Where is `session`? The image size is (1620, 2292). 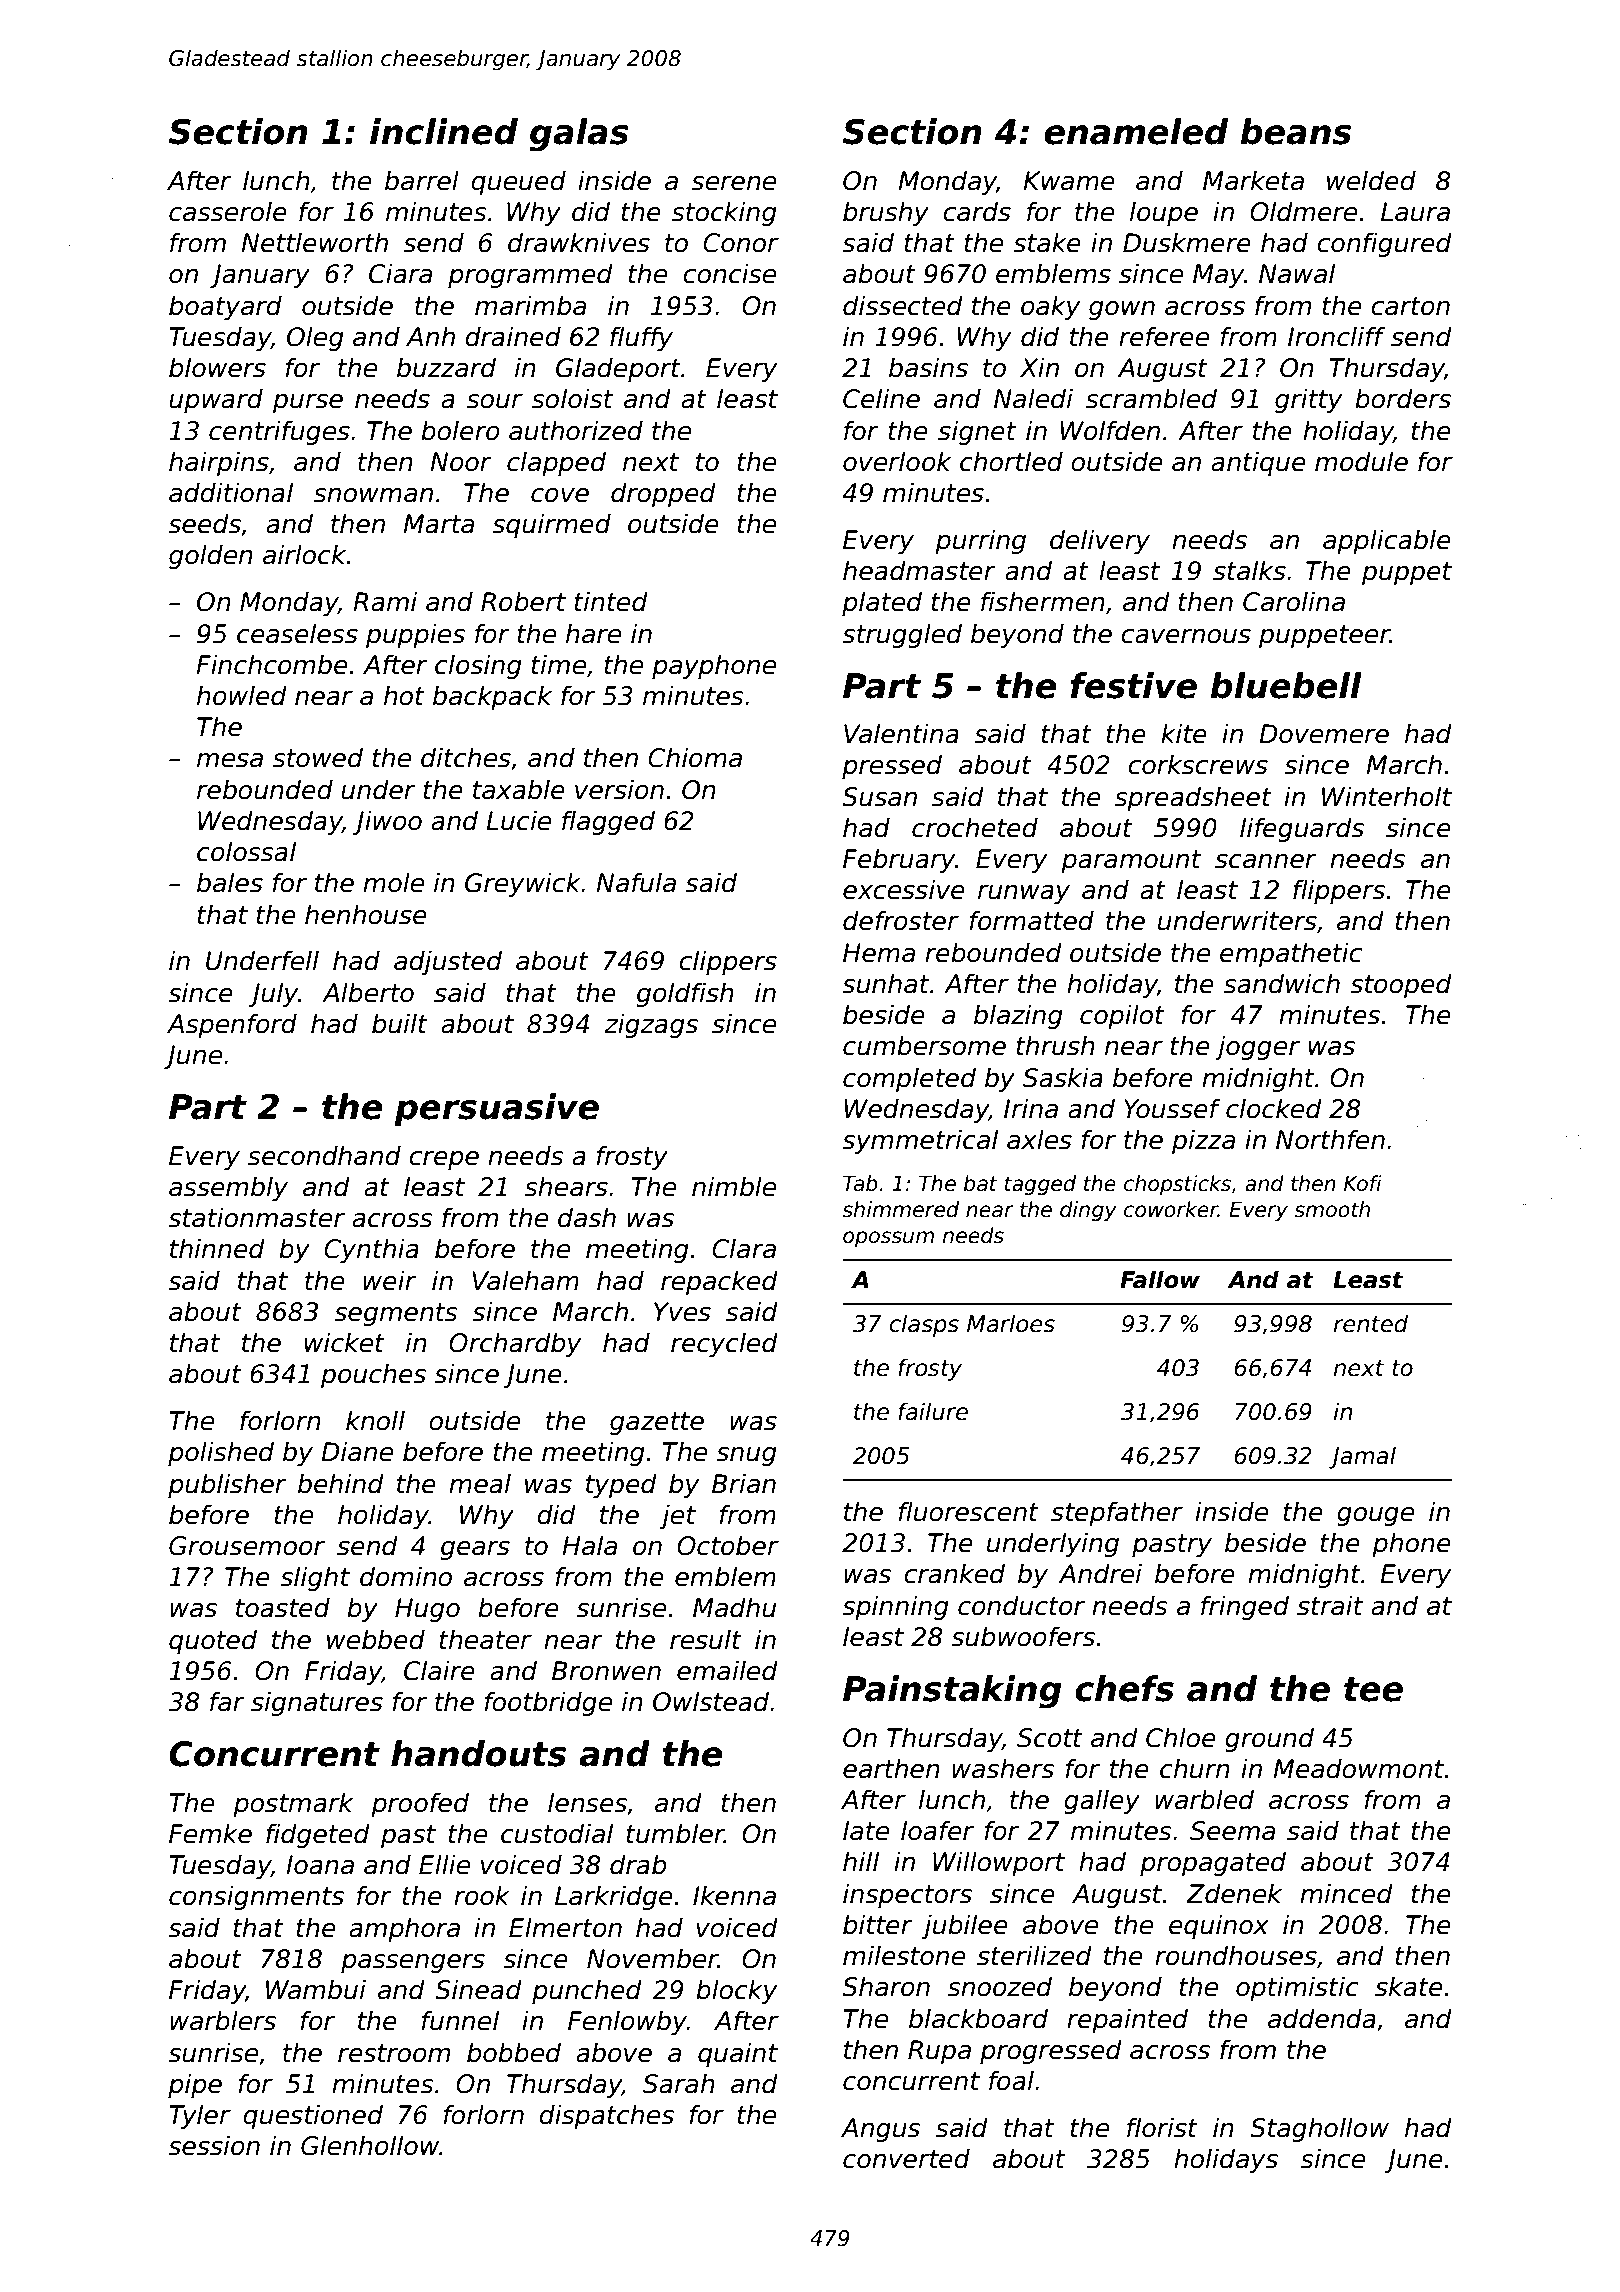
session is located at coordinates (214, 2145).
